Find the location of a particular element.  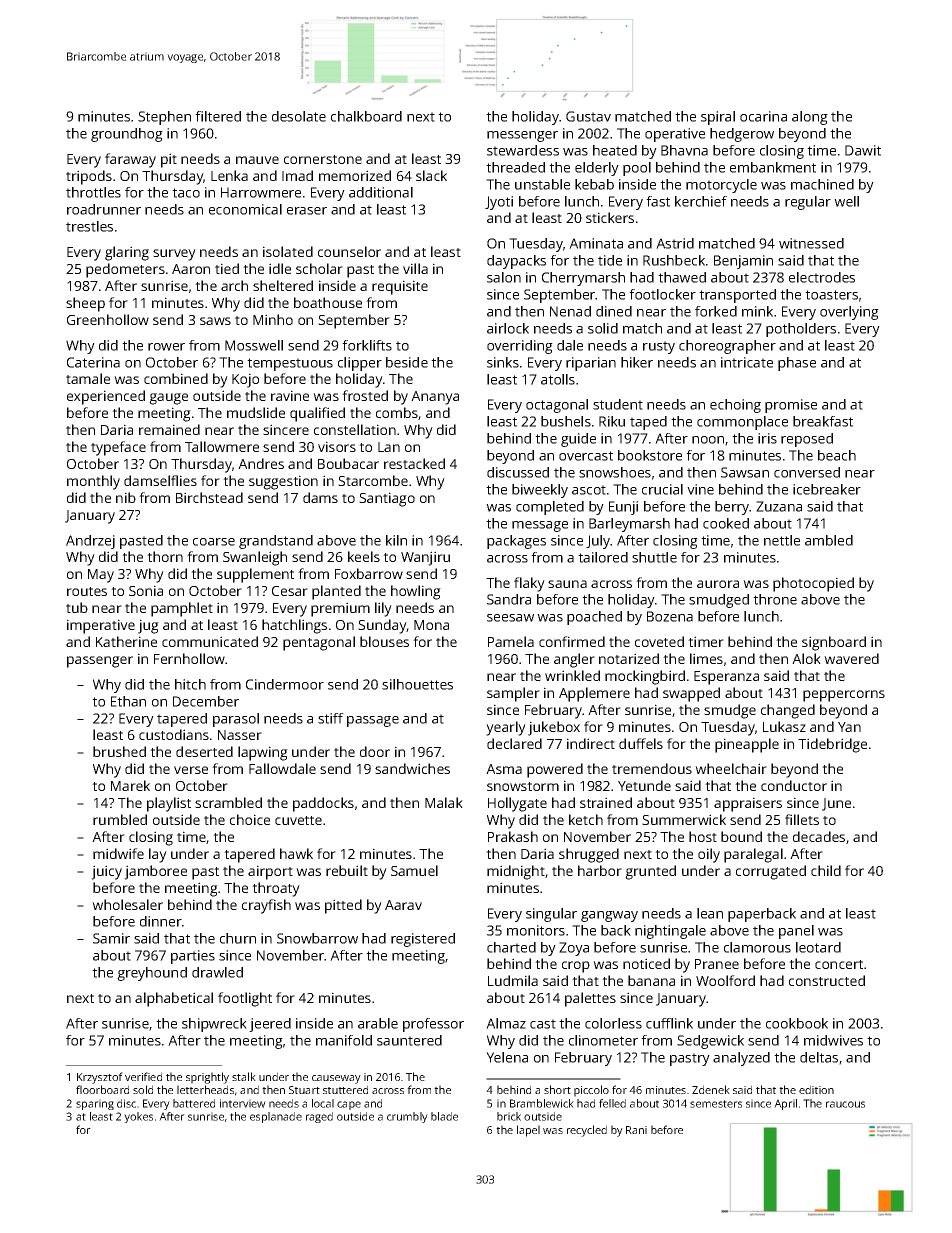

mink is located at coordinates (757, 311).
